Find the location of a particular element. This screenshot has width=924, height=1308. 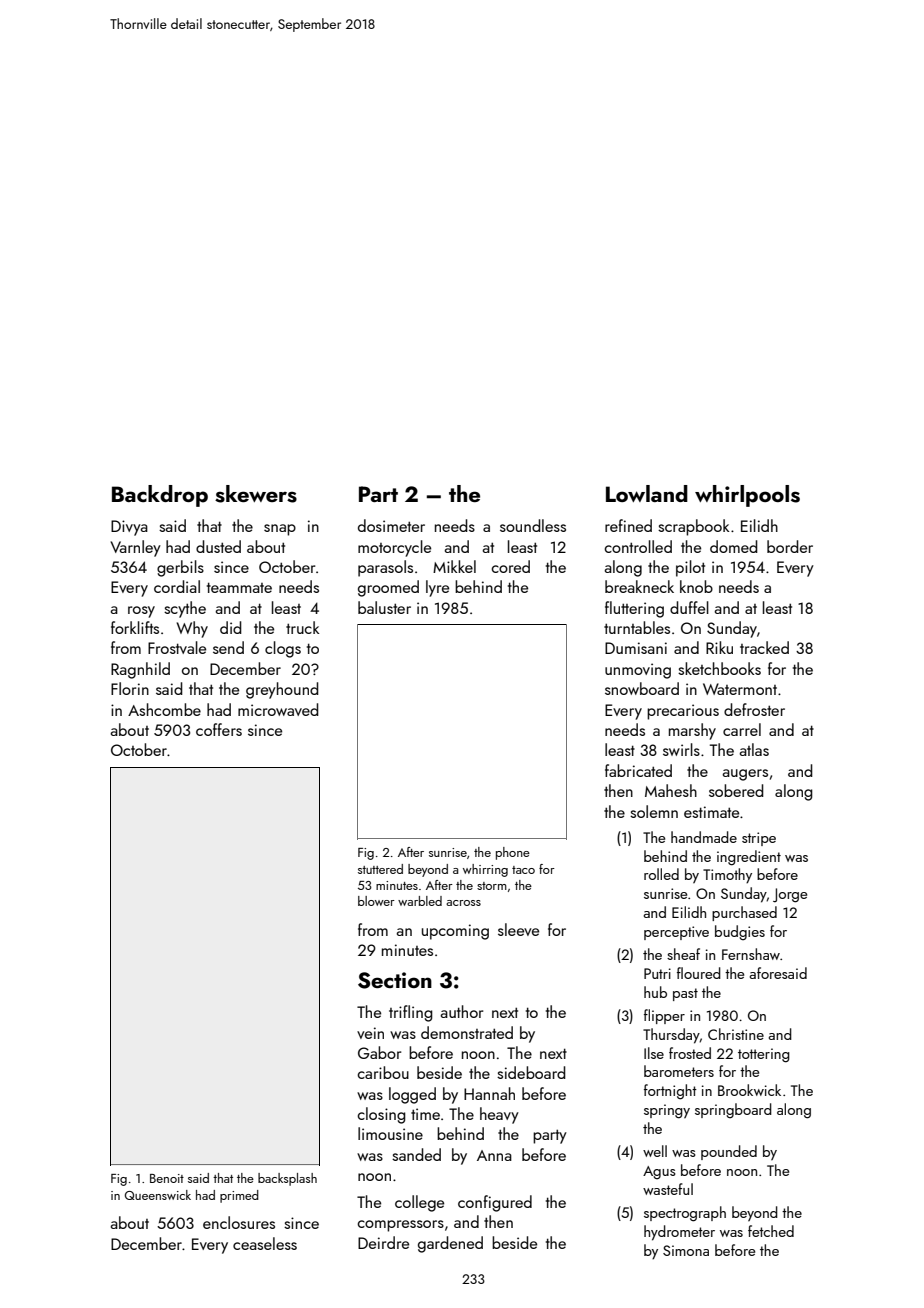

blower is located at coordinates (376, 901).
